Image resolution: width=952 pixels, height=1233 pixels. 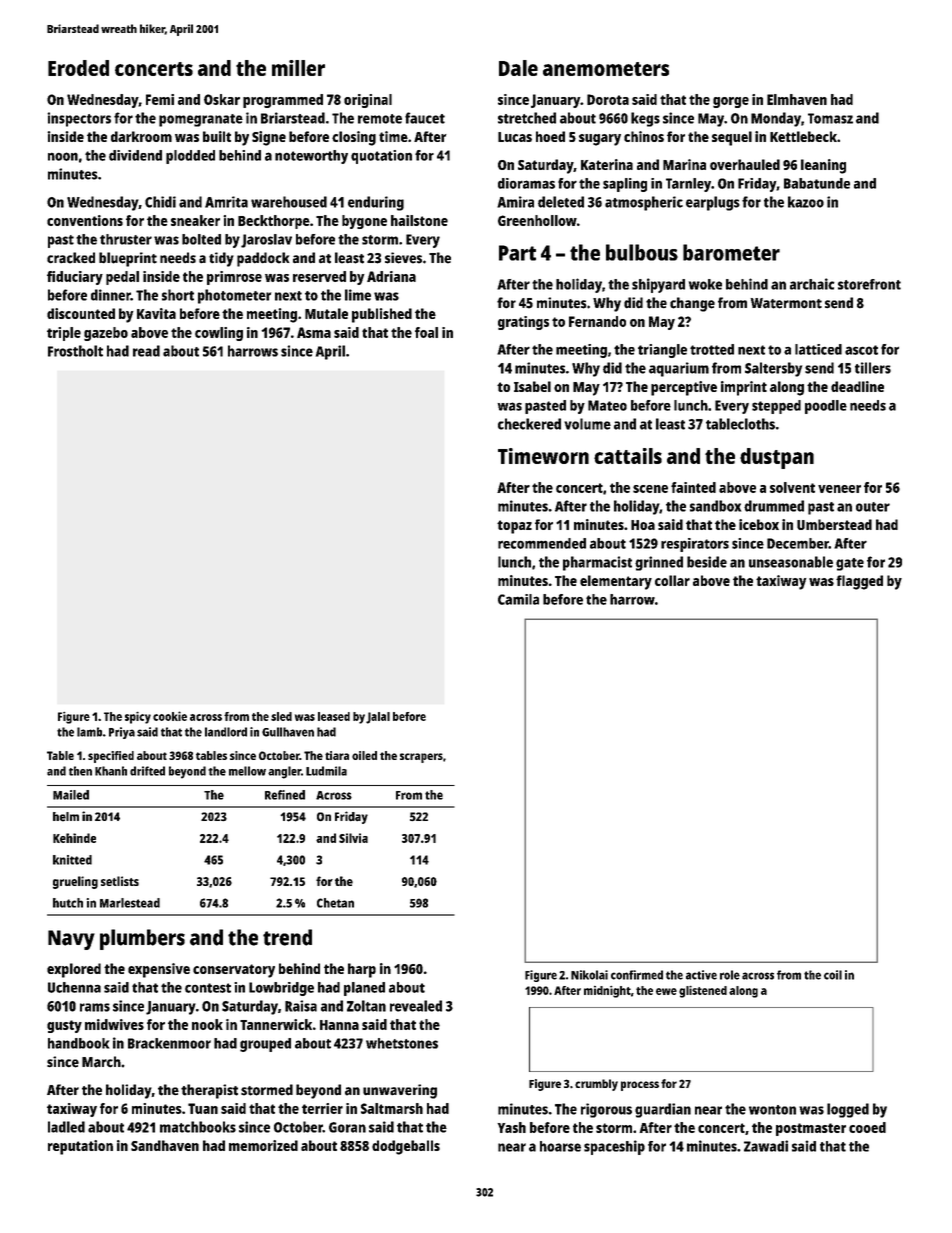 What do you see at coordinates (78, 1043) in the page?
I see `handbook` at bounding box center [78, 1043].
